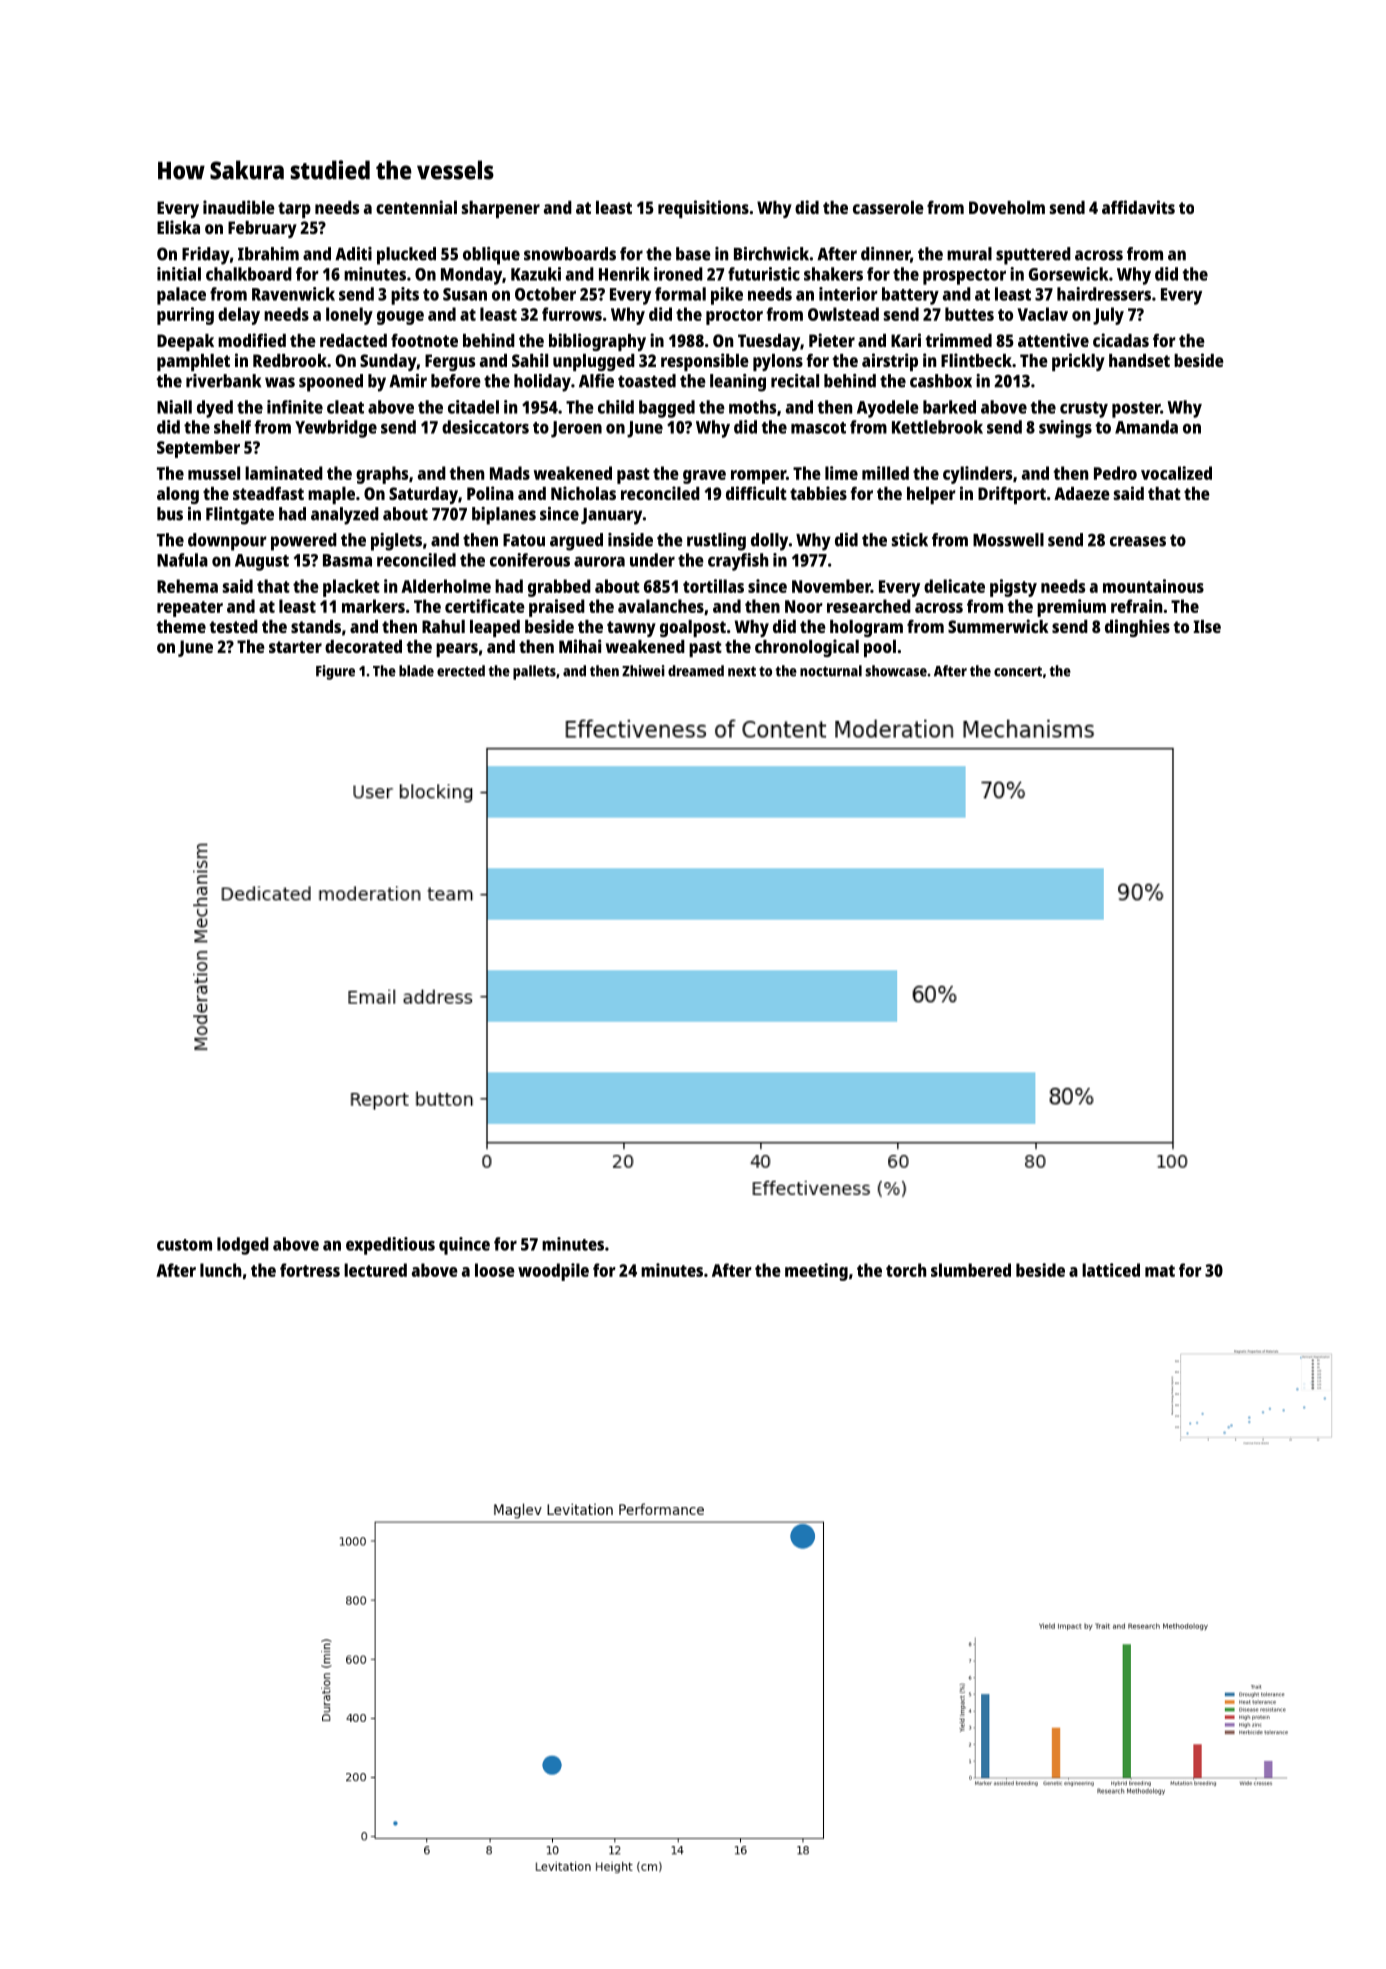 This screenshot has height=1969, width=1386. I want to click on meeting, so click(816, 1272).
